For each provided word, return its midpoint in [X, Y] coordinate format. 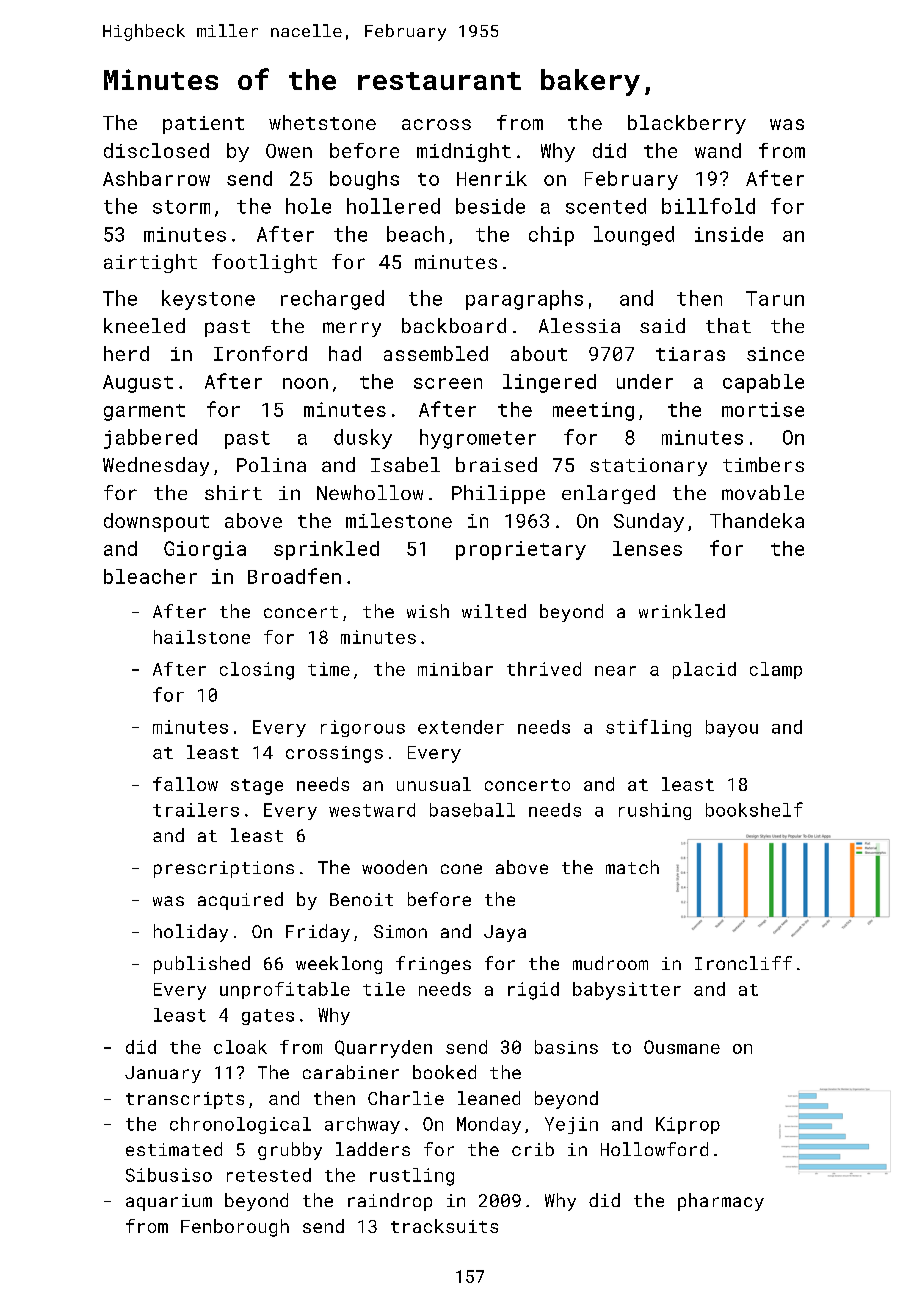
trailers [196, 810]
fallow [185, 784]
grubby [290, 1151]
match [632, 867]
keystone [208, 300]
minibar [455, 669]
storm [181, 207]
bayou [732, 728]
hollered [393, 206]
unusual [434, 784]
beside [490, 206]
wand [718, 150]
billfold [708, 206]
